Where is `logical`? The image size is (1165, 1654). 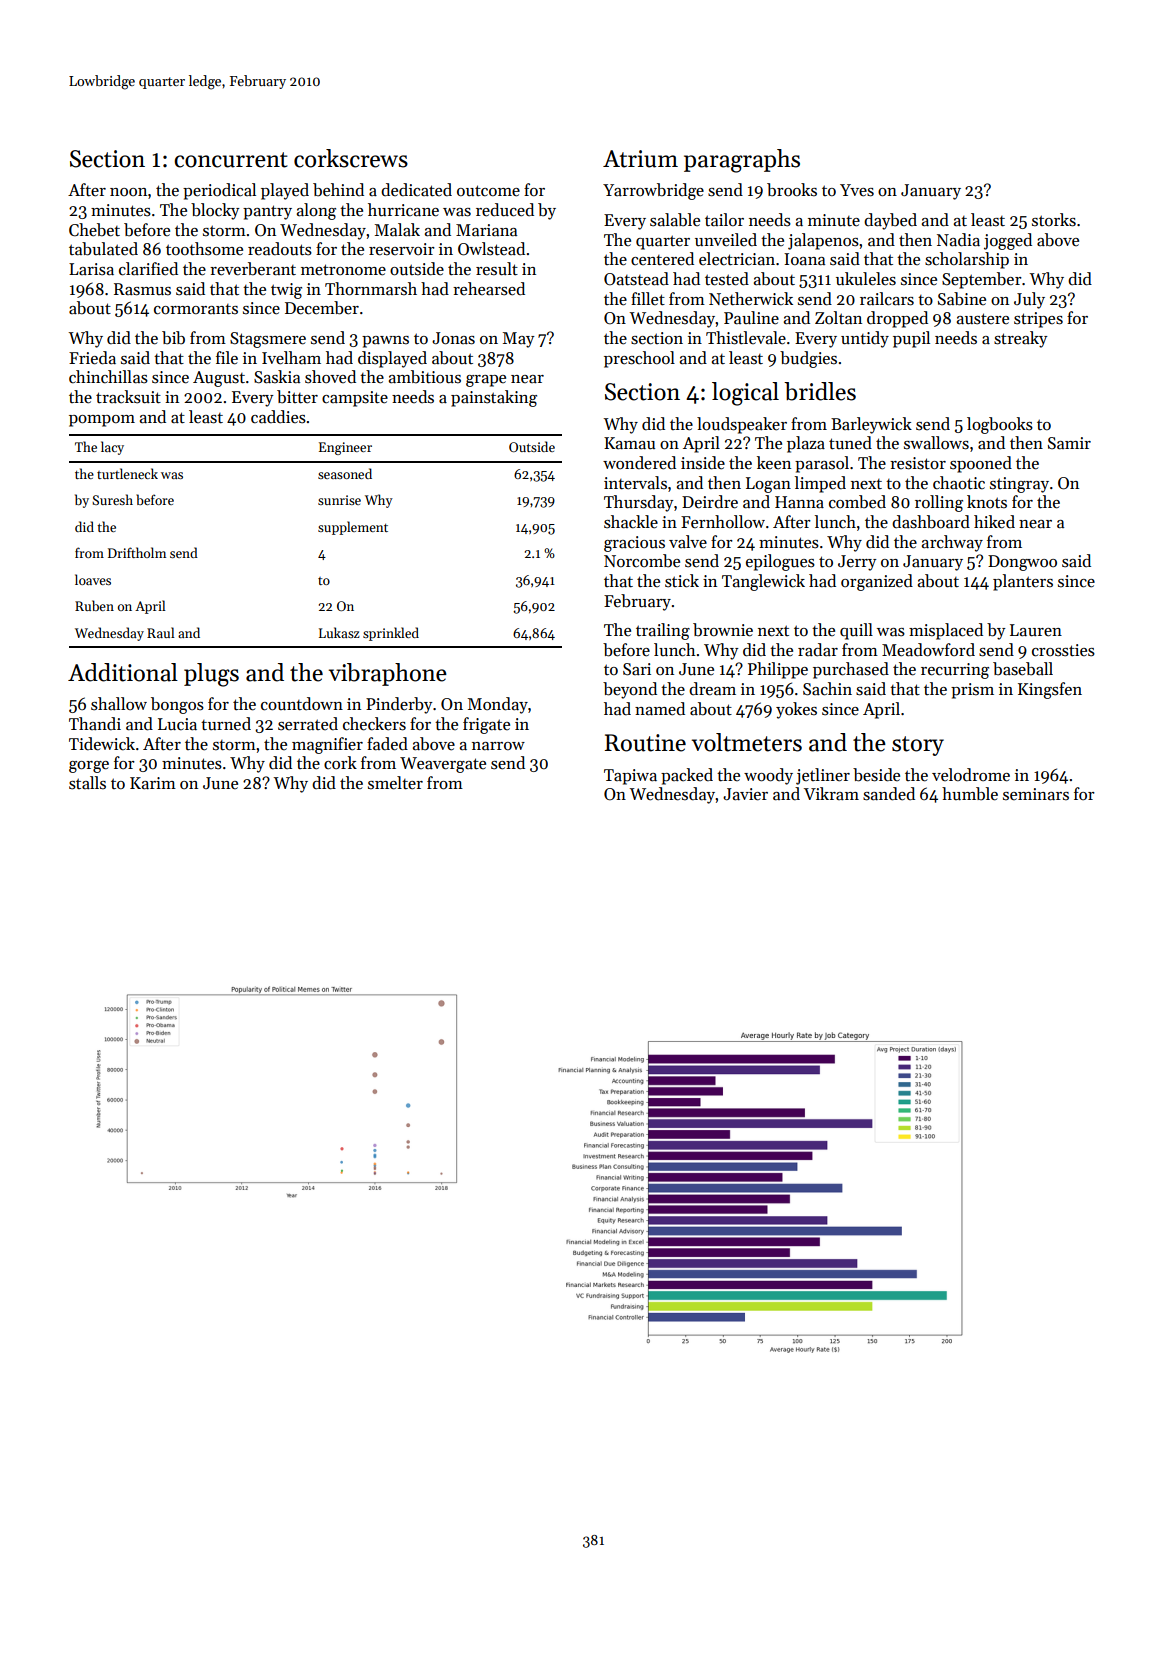
logical is located at coordinates (745, 394).
